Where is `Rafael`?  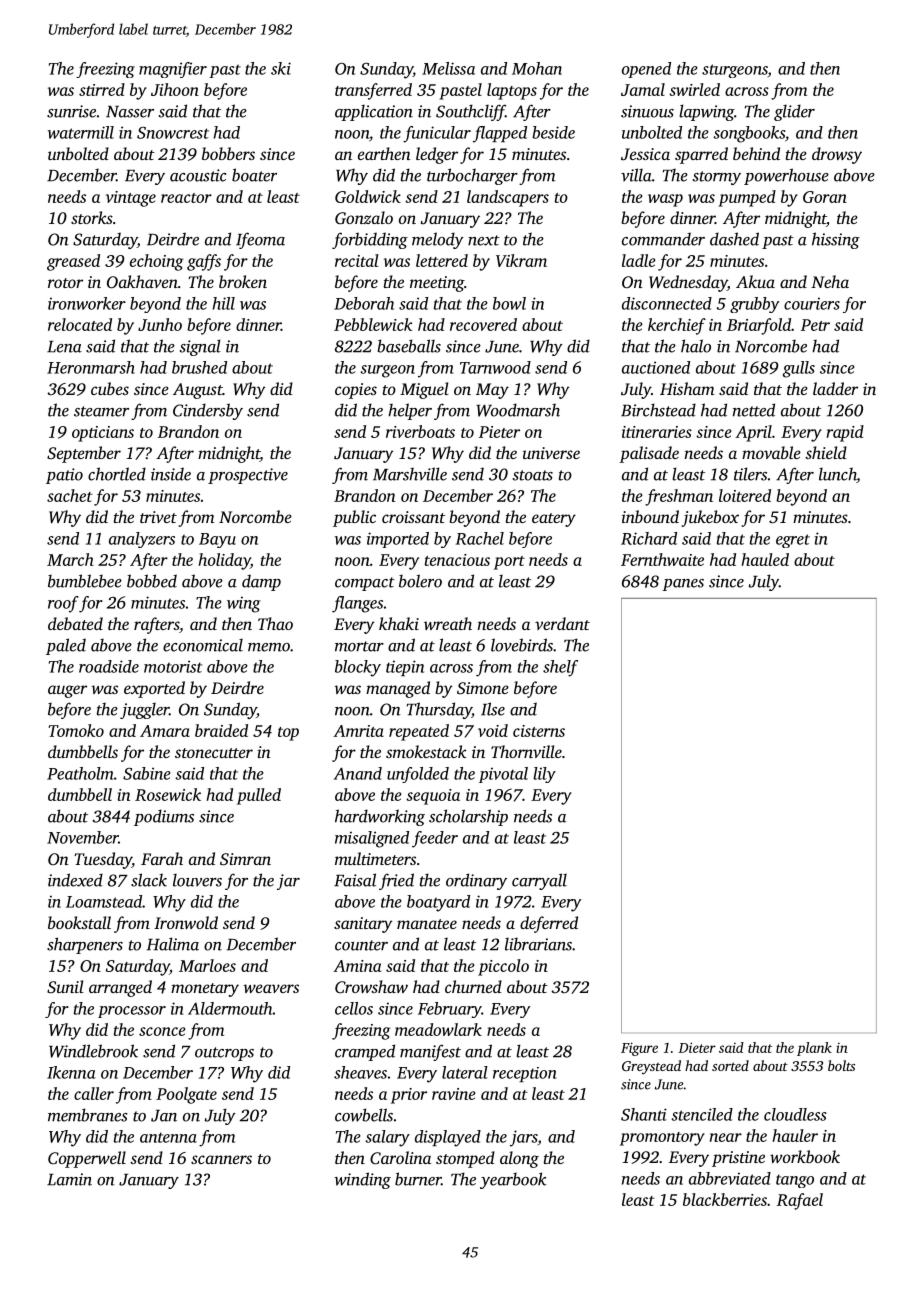
Rafael is located at coordinates (800, 1201).
